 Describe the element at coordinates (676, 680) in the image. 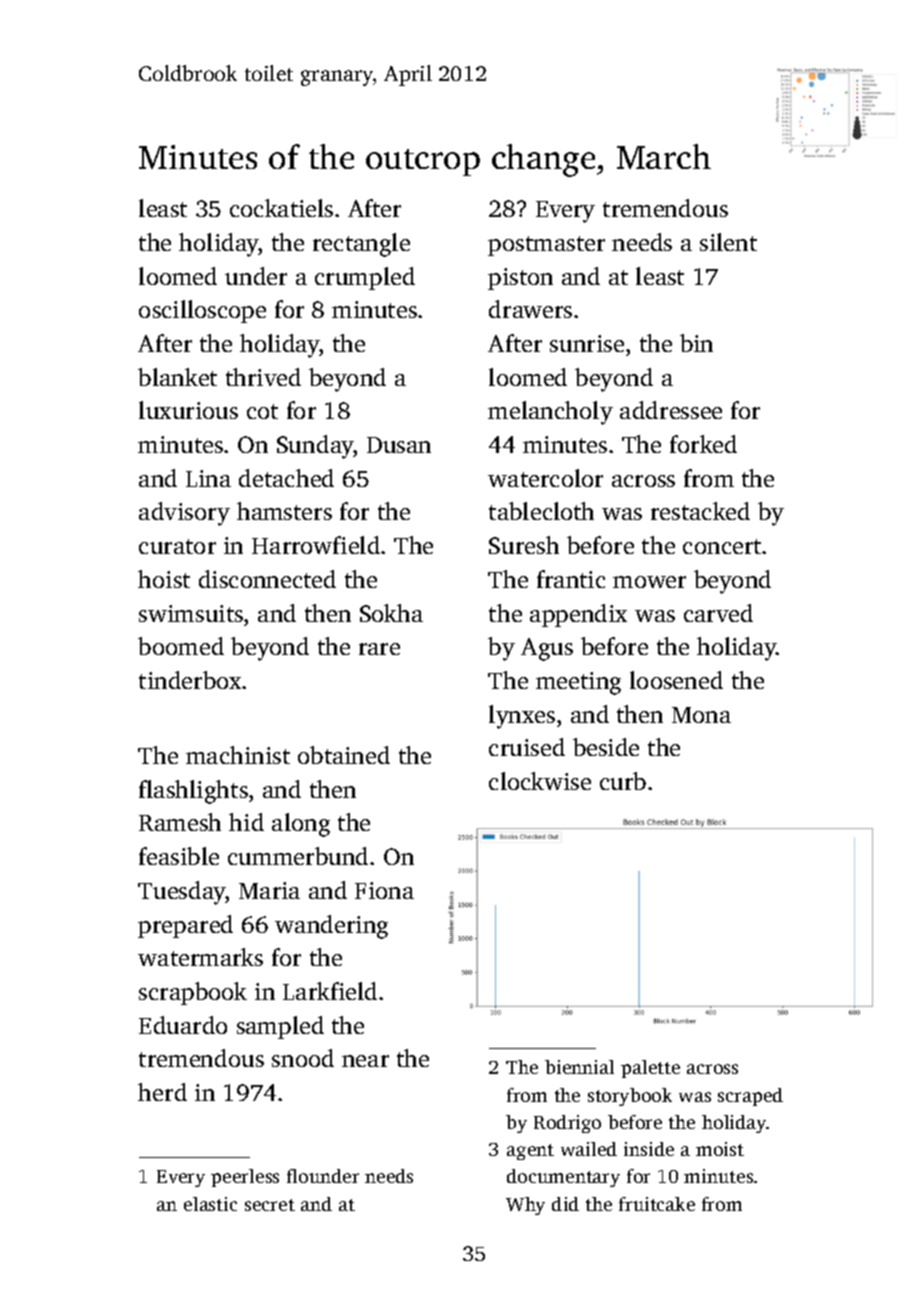

I see `loosened` at that location.
